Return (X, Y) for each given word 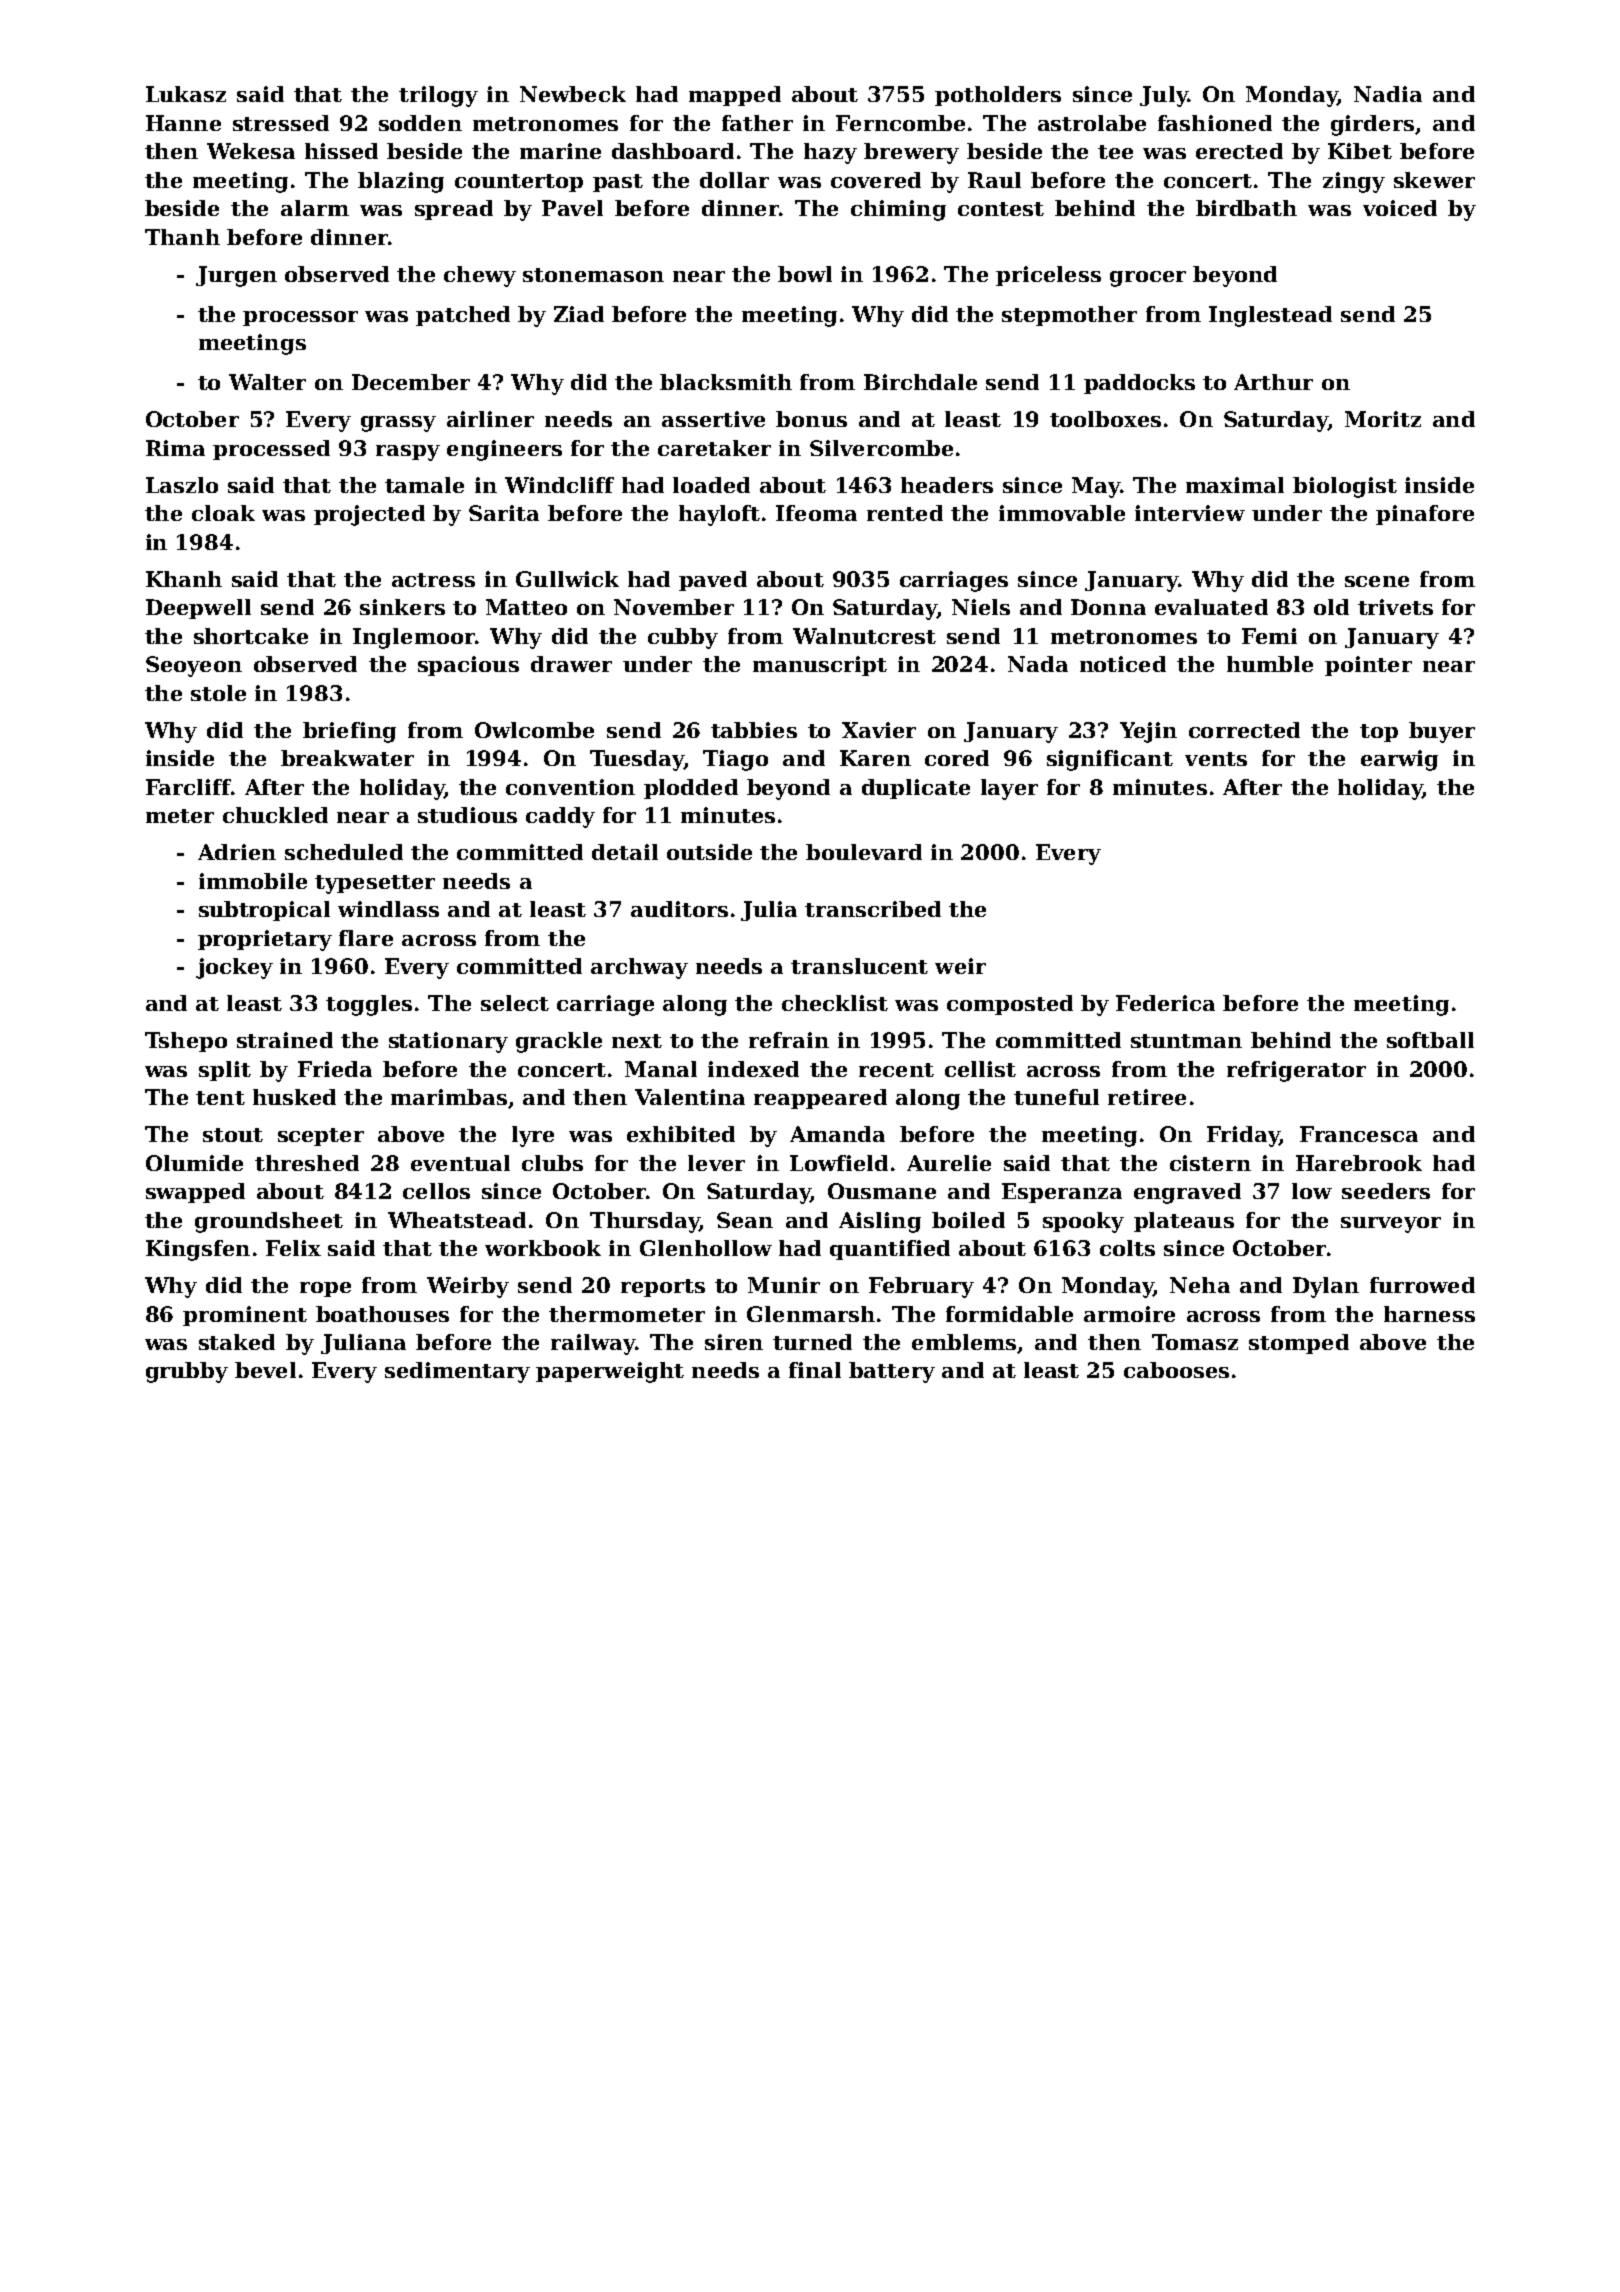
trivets (1395, 607)
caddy (560, 817)
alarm (315, 208)
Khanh (184, 579)
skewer (1434, 180)
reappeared (820, 1099)
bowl (805, 274)
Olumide (194, 1163)
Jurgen (236, 276)
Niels (981, 607)
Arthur (1273, 382)
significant (1110, 760)
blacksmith (726, 382)
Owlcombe (534, 730)
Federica (1165, 1003)
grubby (187, 1372)
